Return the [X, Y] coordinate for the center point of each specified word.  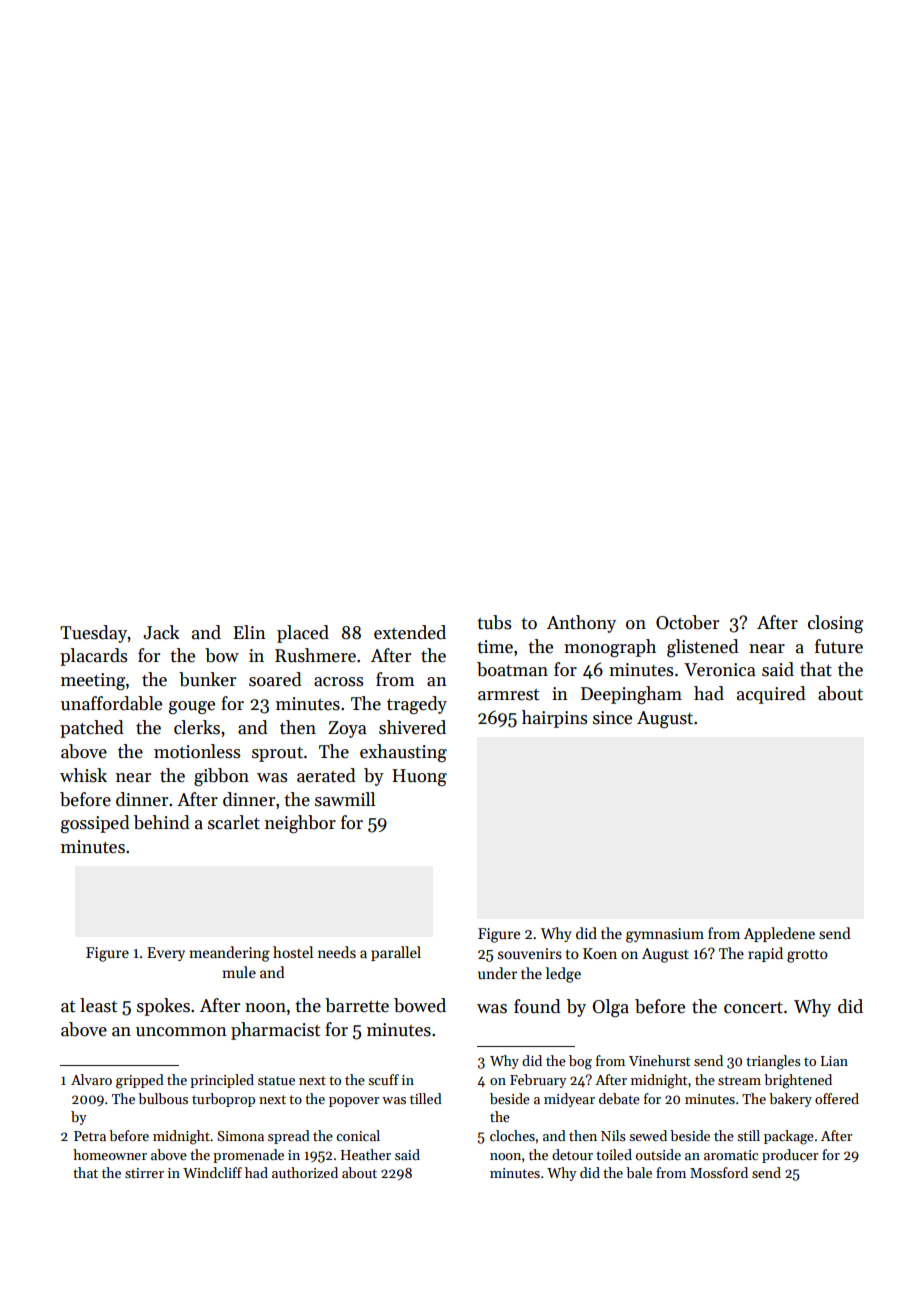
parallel [396, 953]
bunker [207, 679]
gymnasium [665, 935]
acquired [771, 695]
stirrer [144, 1173]
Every [166, 954]
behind [162, 822]
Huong [419, 777]
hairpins [554, 719]
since [612, 718]
